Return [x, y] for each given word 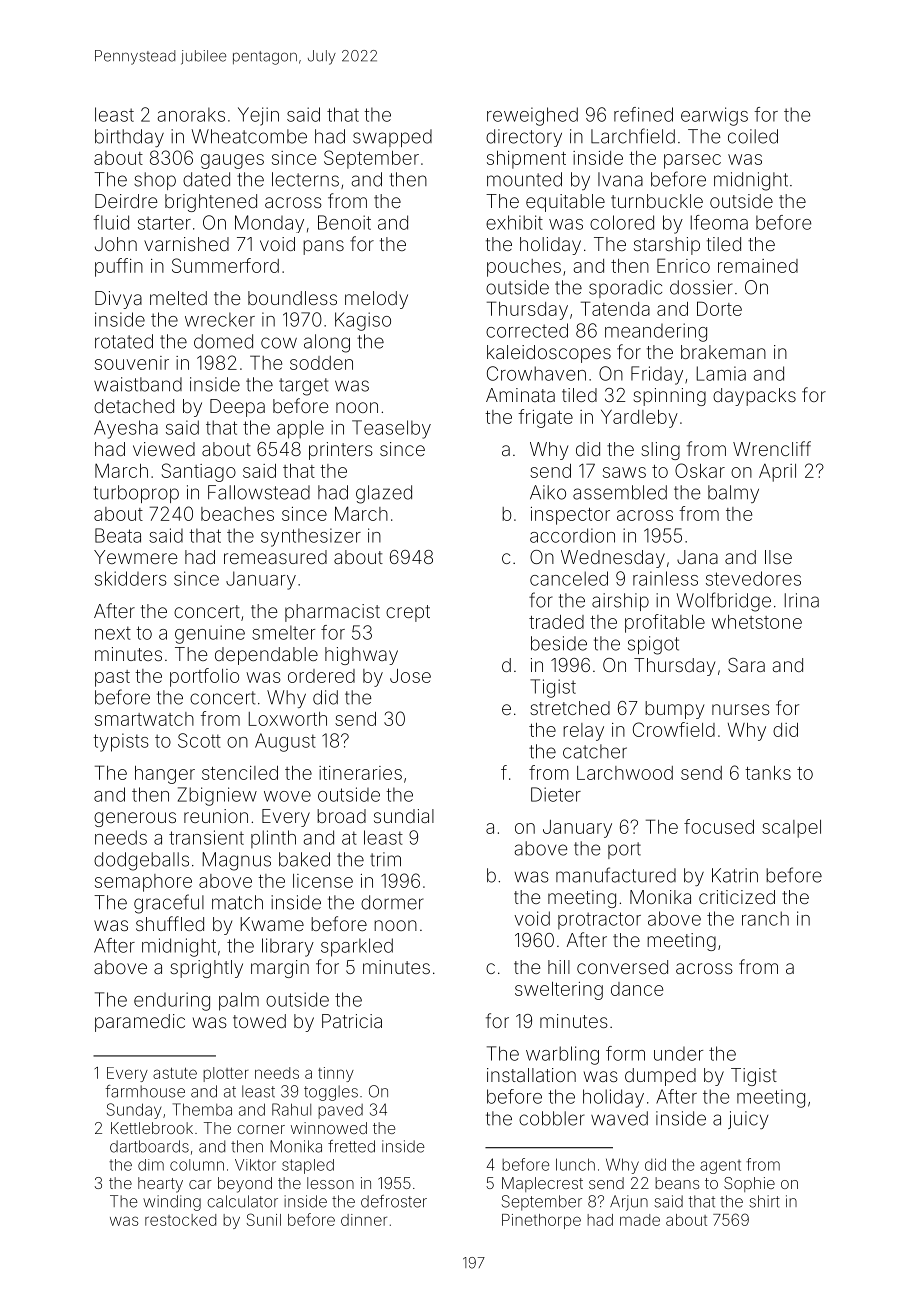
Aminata [520, 395]
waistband [138, 384]
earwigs [714, 116]
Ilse [778, 557]
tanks [768, 773]
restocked [180, 1220]
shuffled [170, 923]
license [323, 881]
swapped [392, 138]
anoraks [191, 114]
